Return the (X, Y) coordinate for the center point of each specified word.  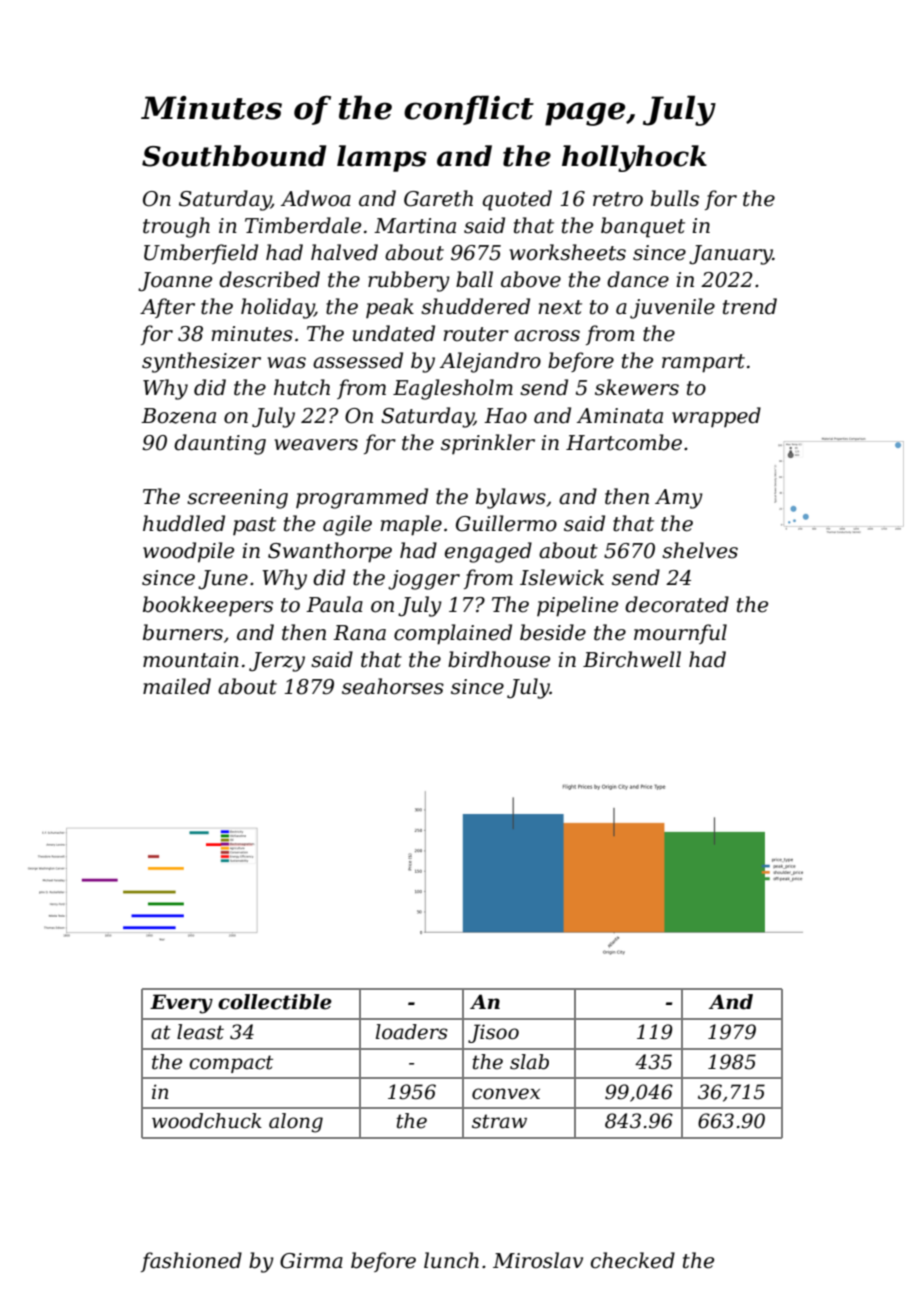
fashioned (191, 1262)
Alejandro (490, 362)
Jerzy (277, 662)
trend (750, 306)
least (200, 1032)
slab (529, 1062)
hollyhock (634, 158)
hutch (302, 387)
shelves (700, 550)
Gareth (438, 198)
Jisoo (493, 1033)
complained (453, 634)
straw (499, 1121)
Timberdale (303, 225)
